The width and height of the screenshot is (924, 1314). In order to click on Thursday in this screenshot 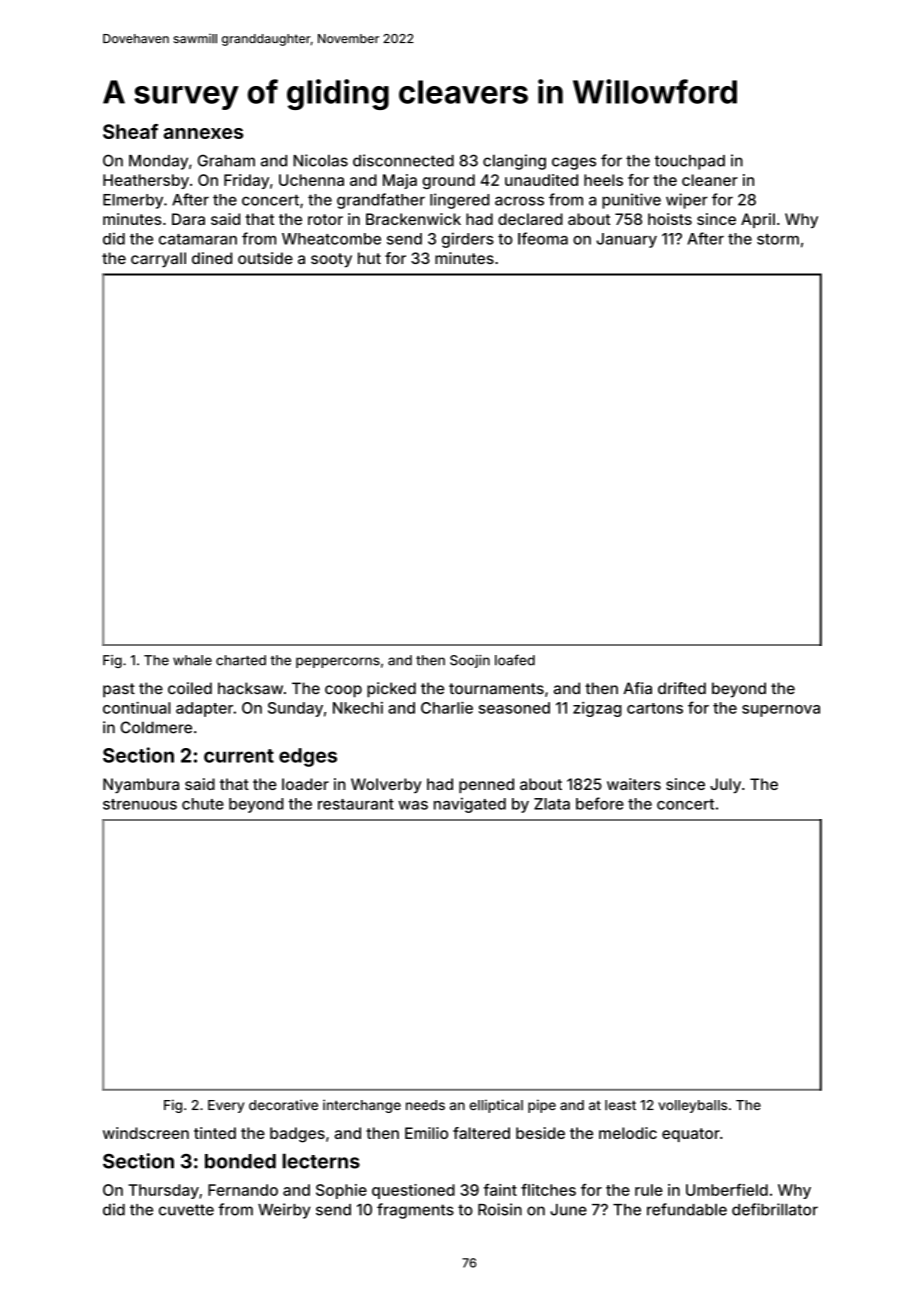, I will do `click(163, 1191)`.
